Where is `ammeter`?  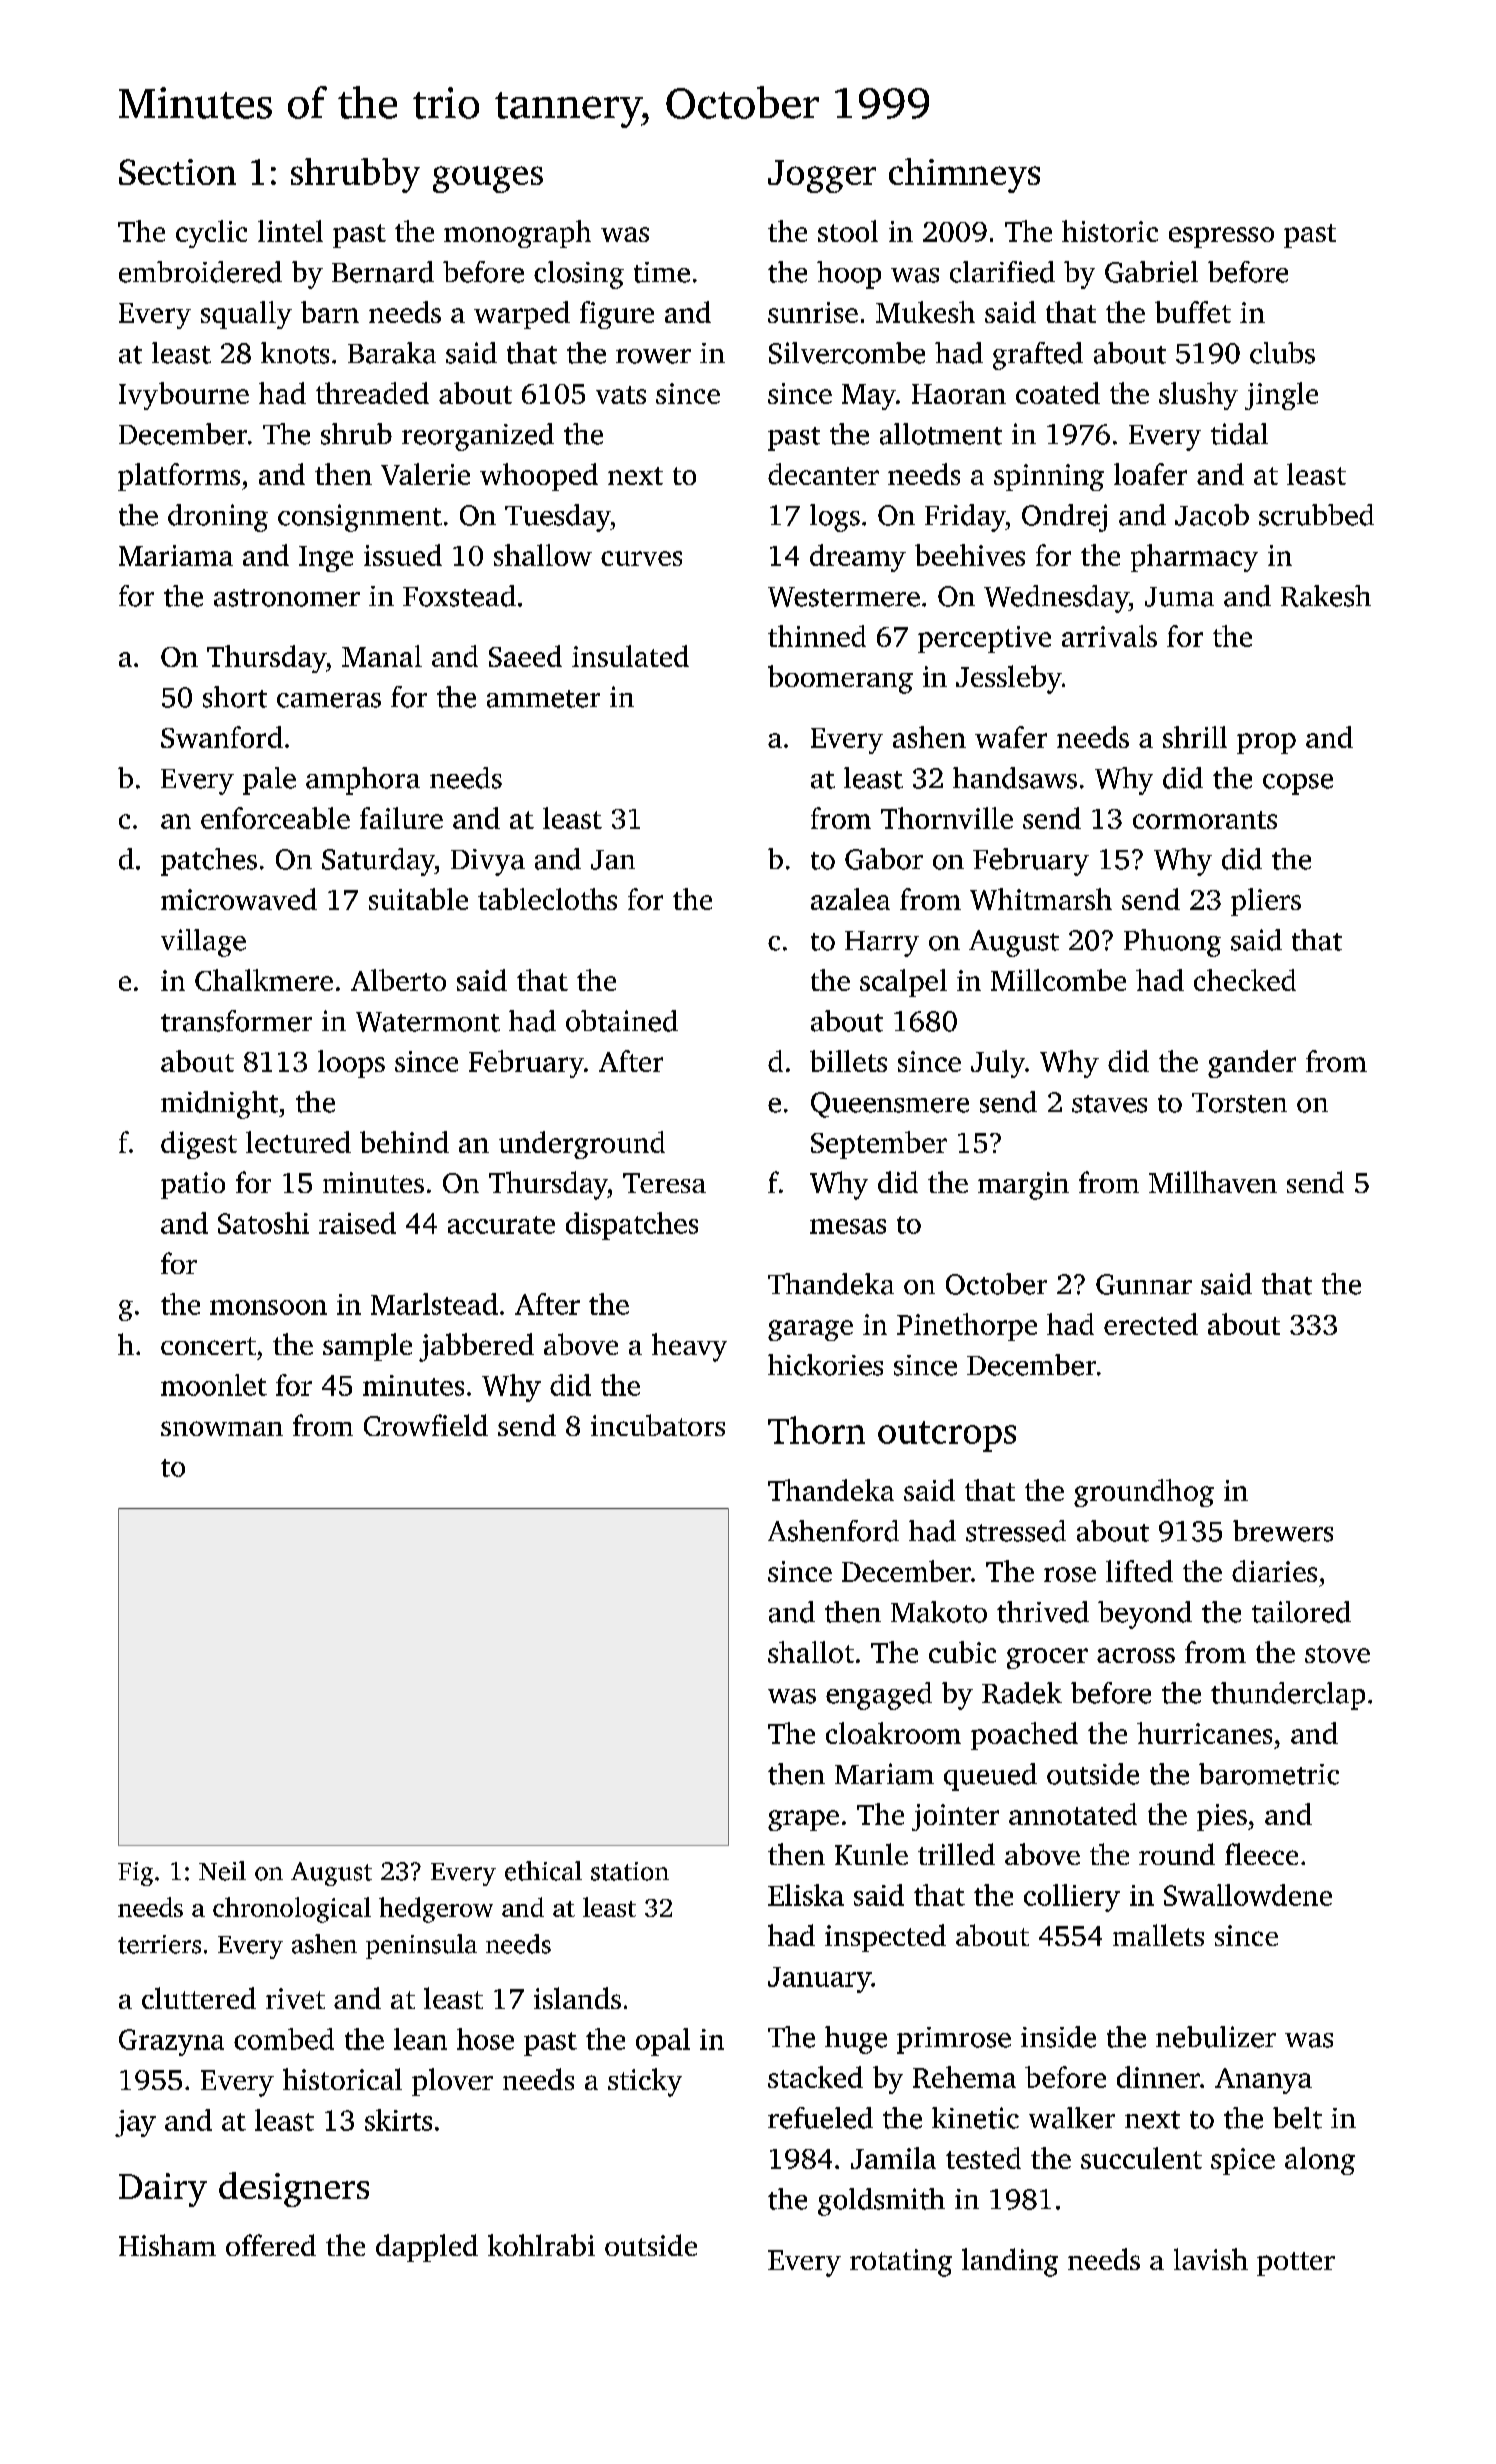 ammeter is located at coordinates (543, 699).
